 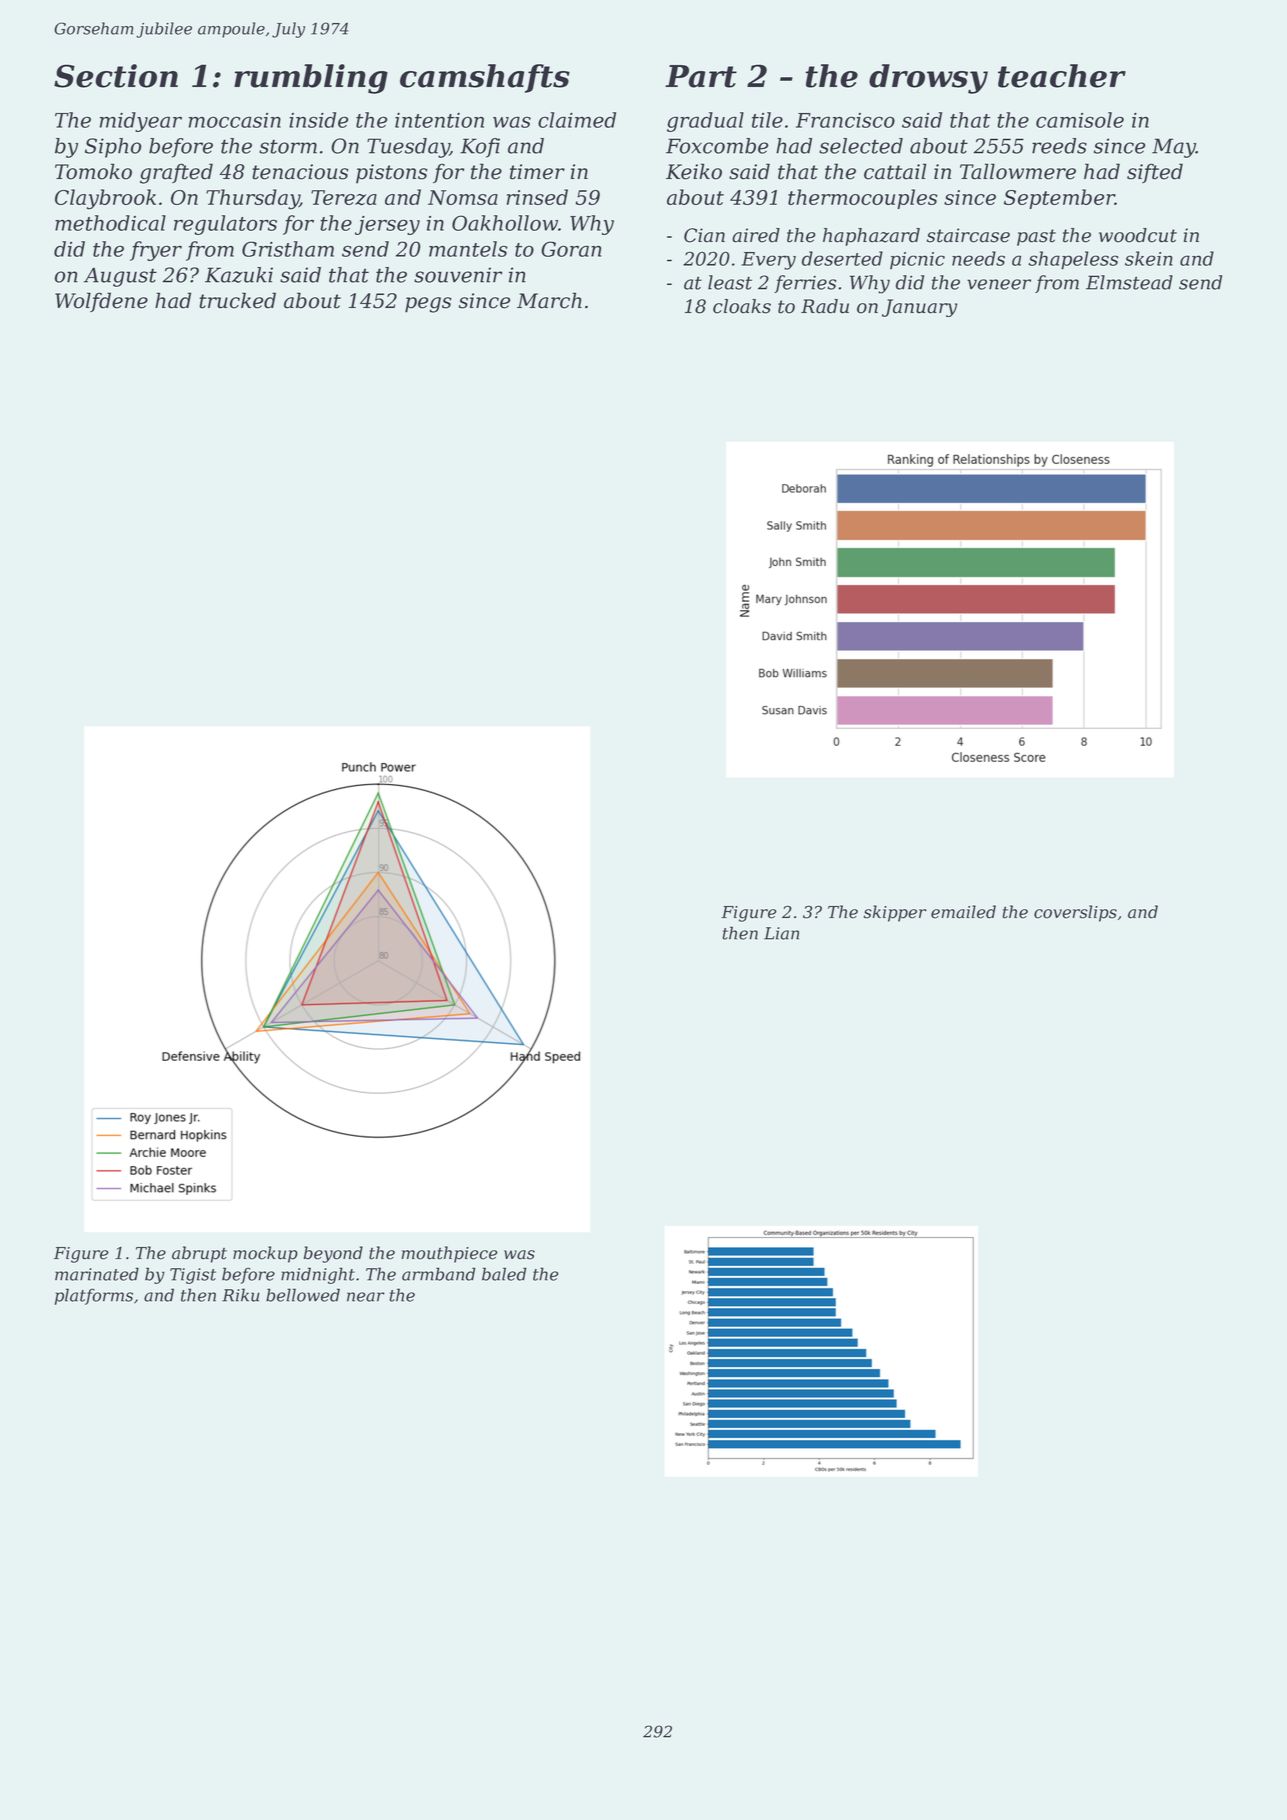 What do you see at coordinates (113, 148) in the screenshot?
I see `Sipho` at bounding box center [113, 148].
